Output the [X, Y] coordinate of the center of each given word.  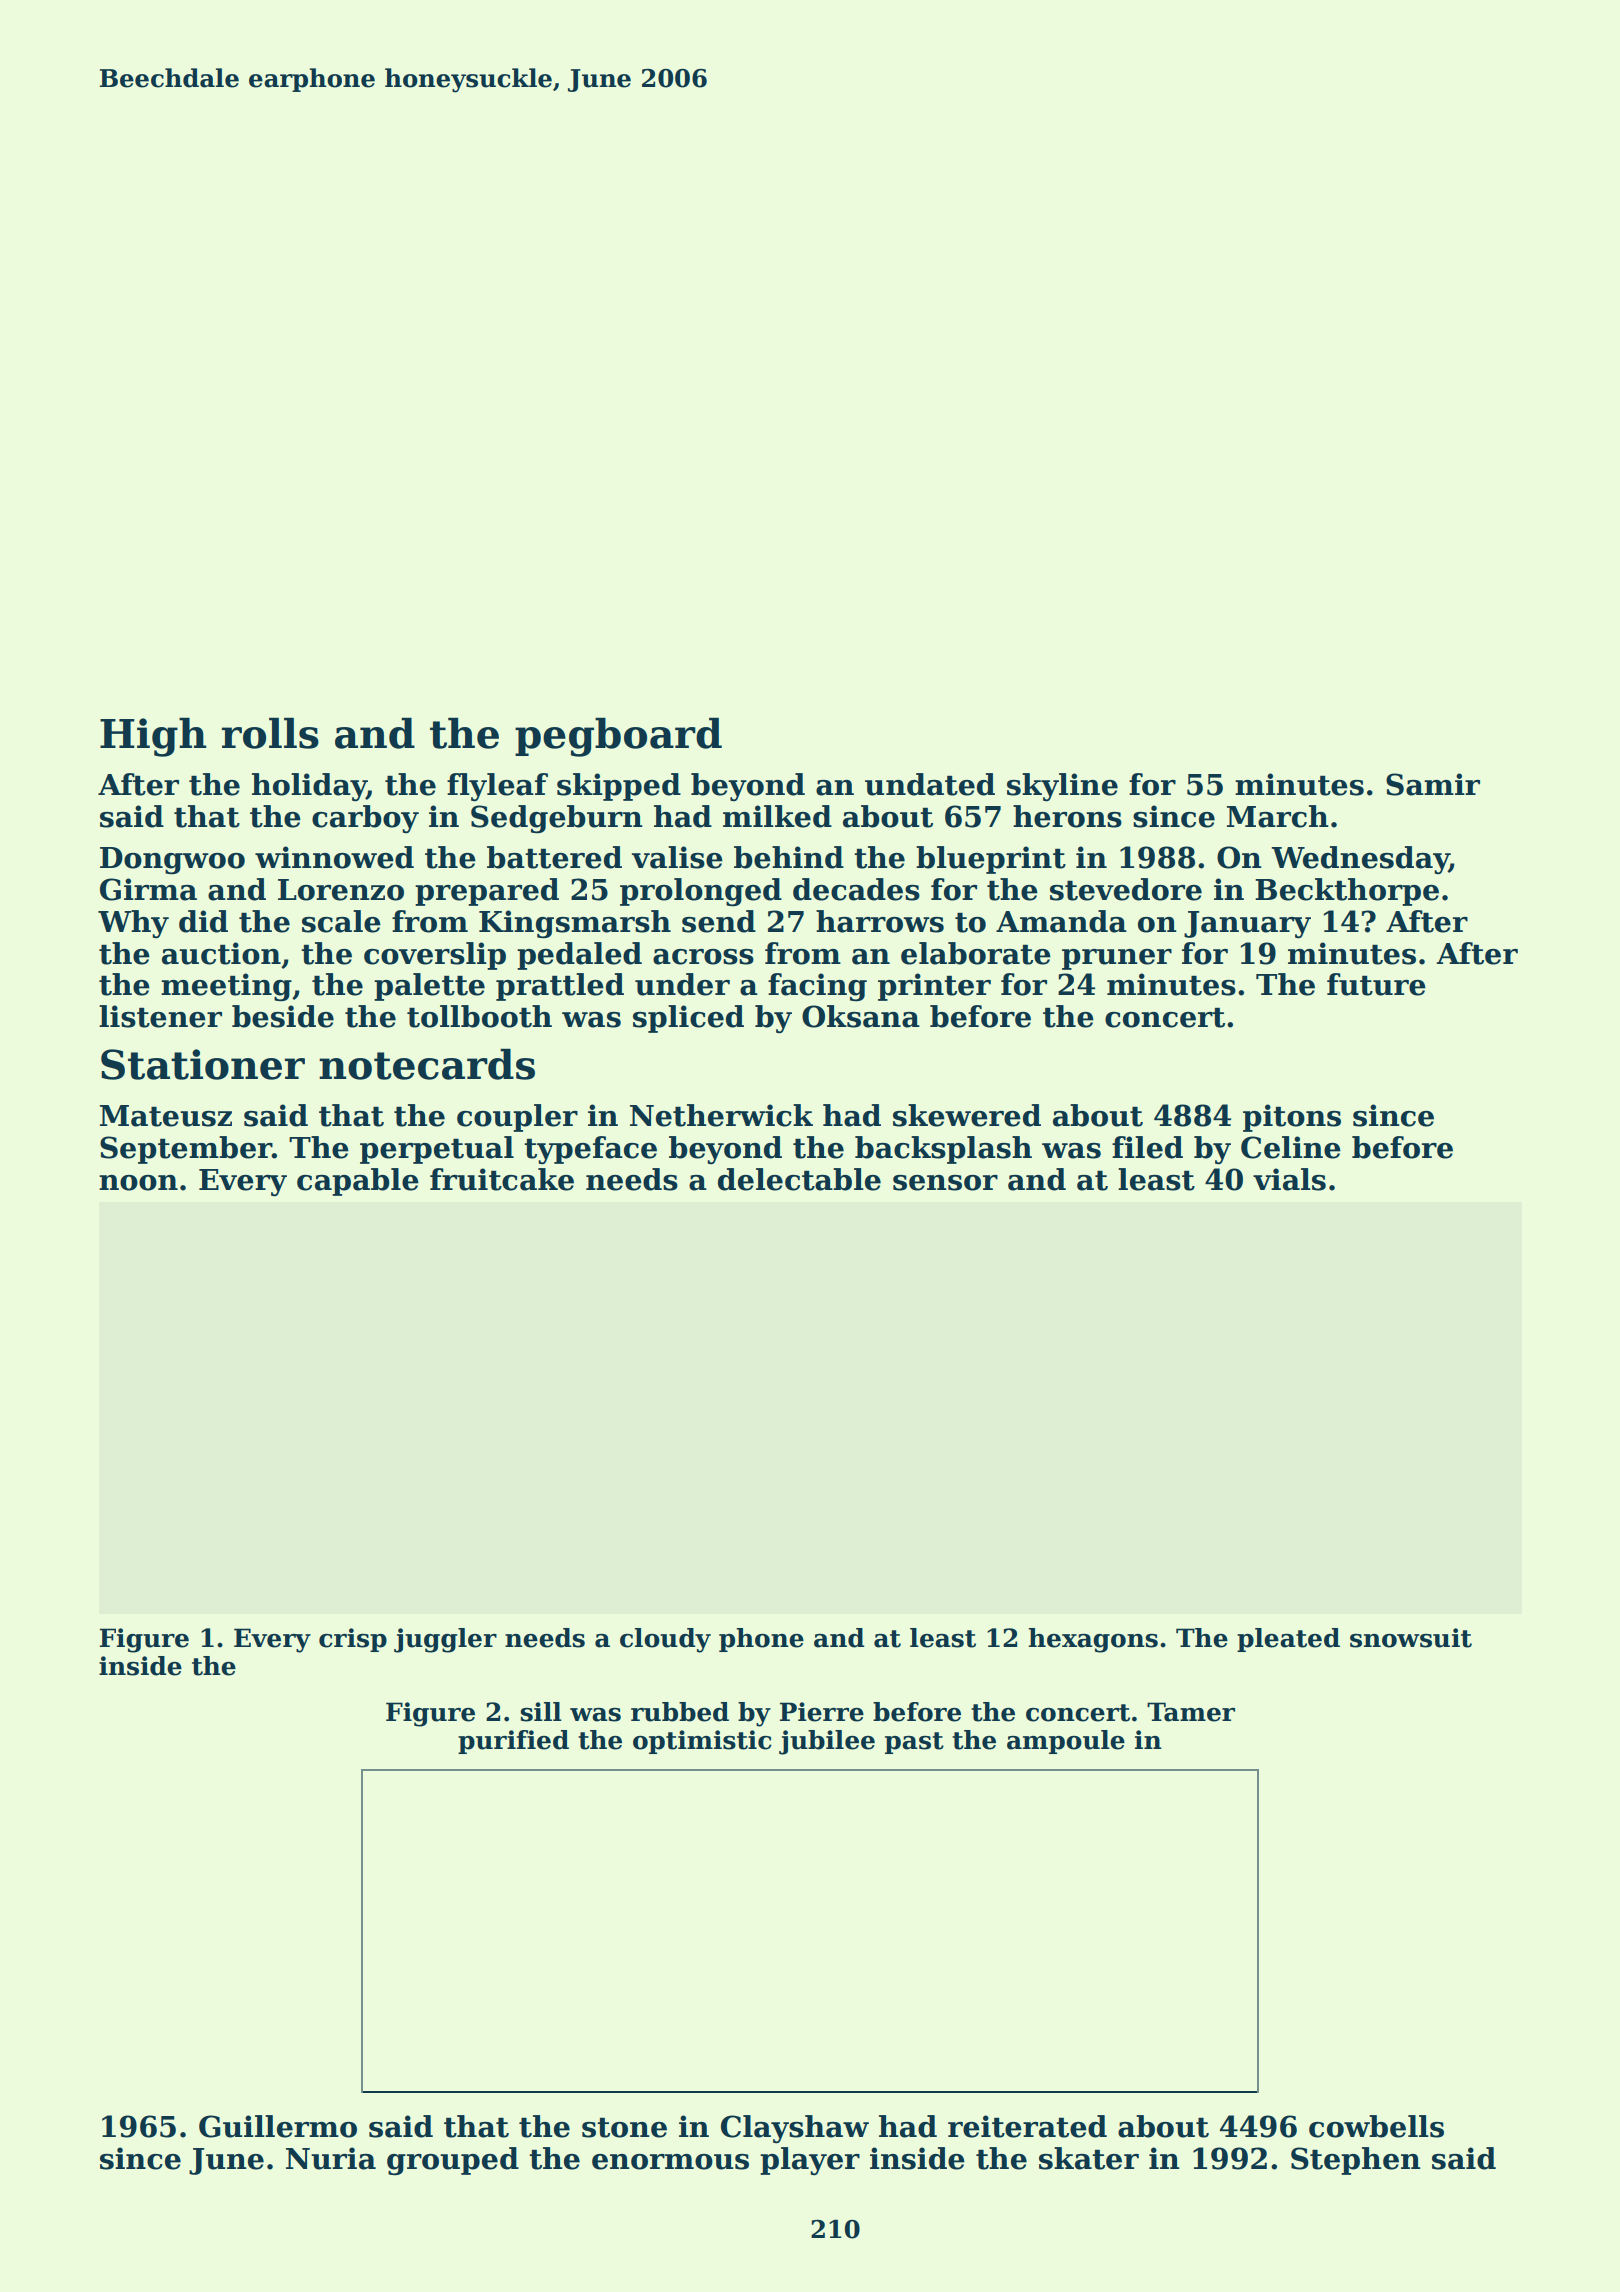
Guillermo [278, 2126]
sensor [945, 1183]
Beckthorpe [1347, 892]
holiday [309, 787]
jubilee [827, 1742]
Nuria [331, 2158]
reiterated [1027, 2126]
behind [789, 857]
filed [1147, 1147]
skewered [967, 1115]
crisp [353, 1640]
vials [1289, 1179]
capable [358, 1182]
